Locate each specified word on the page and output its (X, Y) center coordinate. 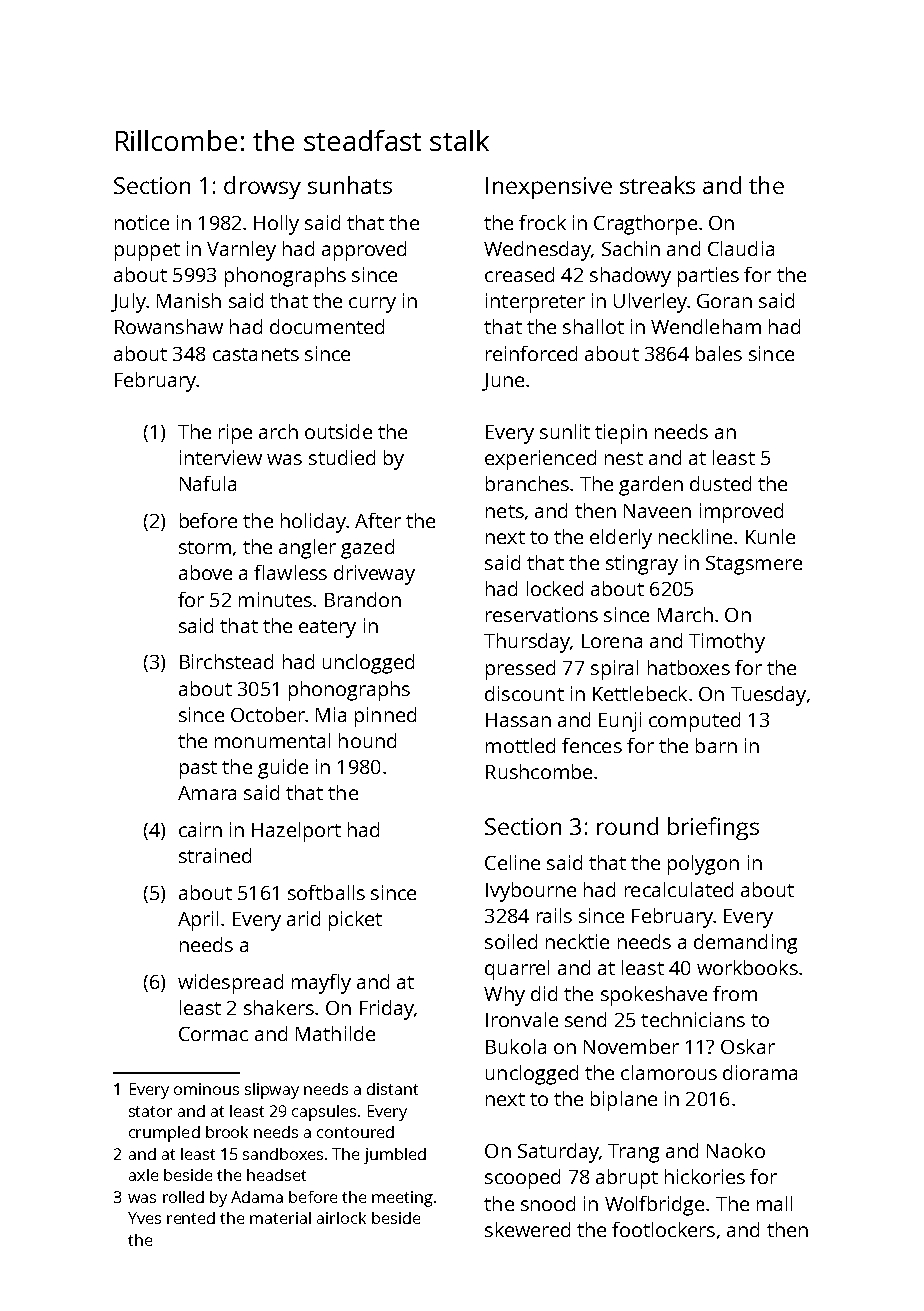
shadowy (630, 277)
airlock (341, 1218)
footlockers (663, 1229)
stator (150, 1111)
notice (142, 222)
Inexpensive (549, 188)
